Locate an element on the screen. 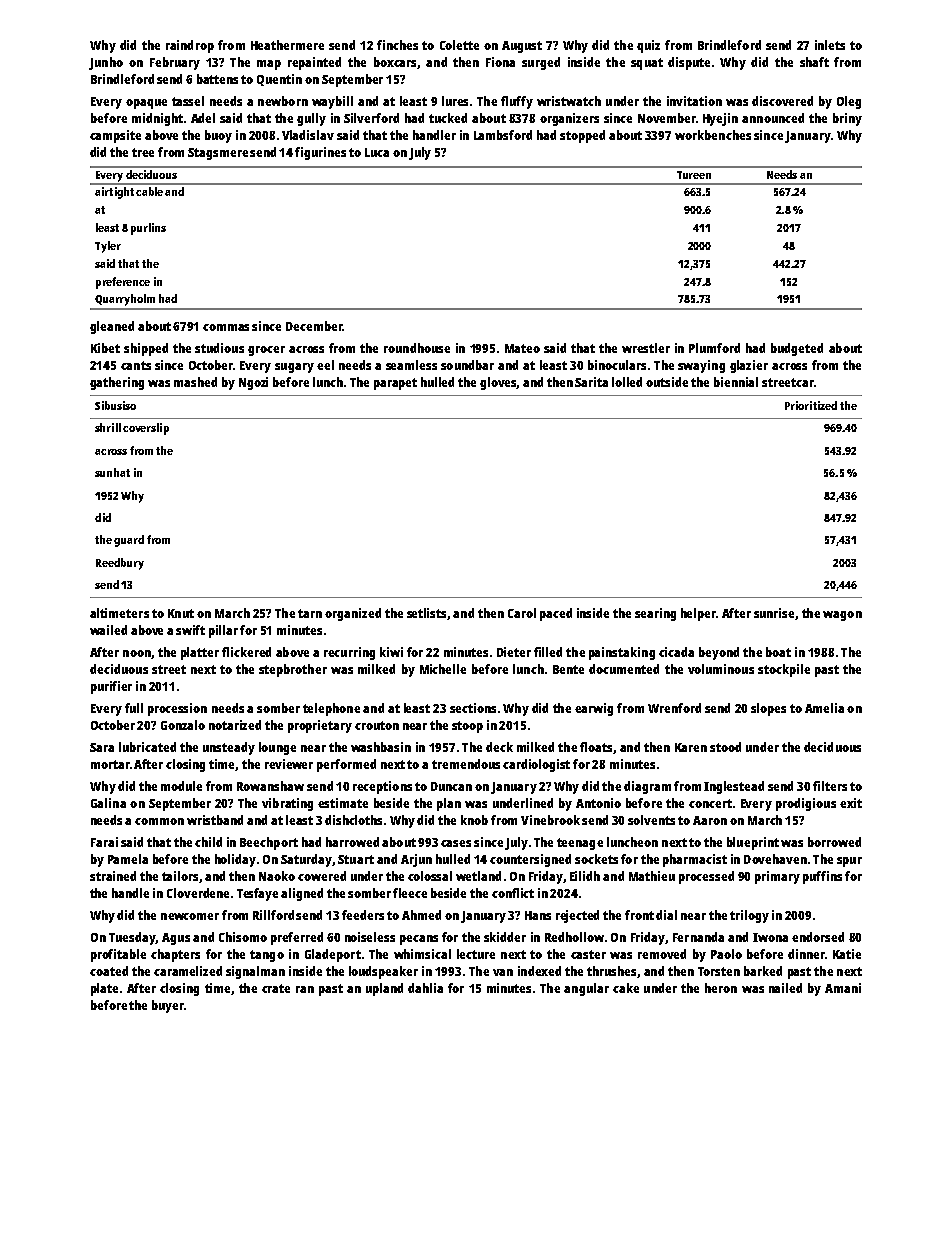 Image resolution: width=952 pixels, height=1233 pixels. quiz is located at coordinates (648, 46).
